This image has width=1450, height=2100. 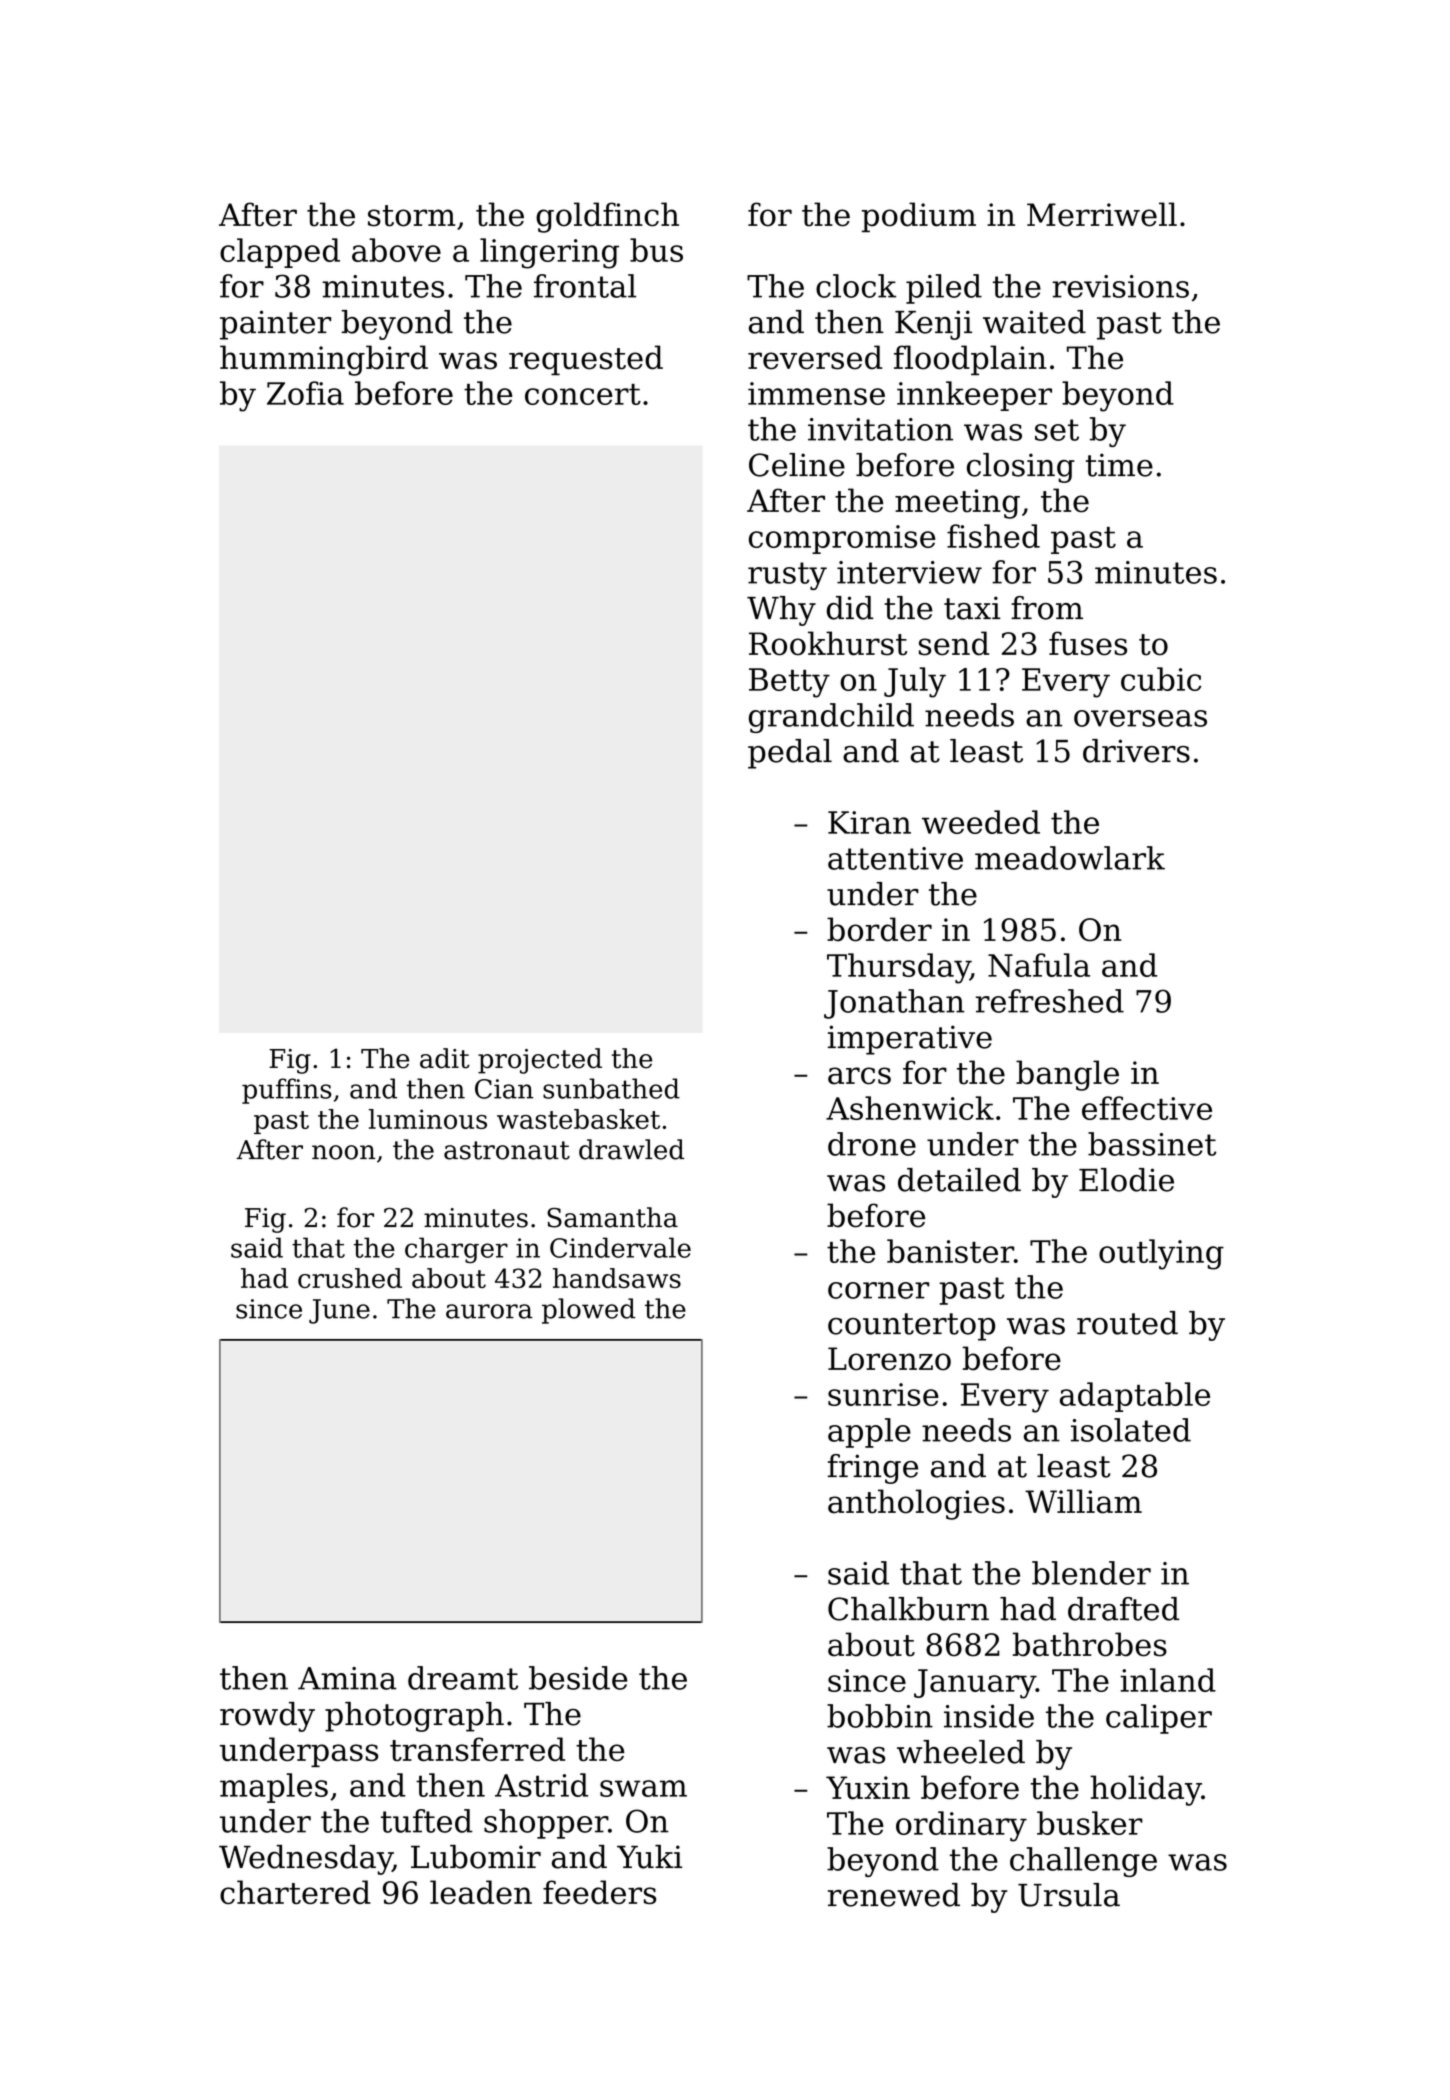 What do you see at coordinates (396, 250) in the image?
I see `above` at bounding box center [396, 250].
